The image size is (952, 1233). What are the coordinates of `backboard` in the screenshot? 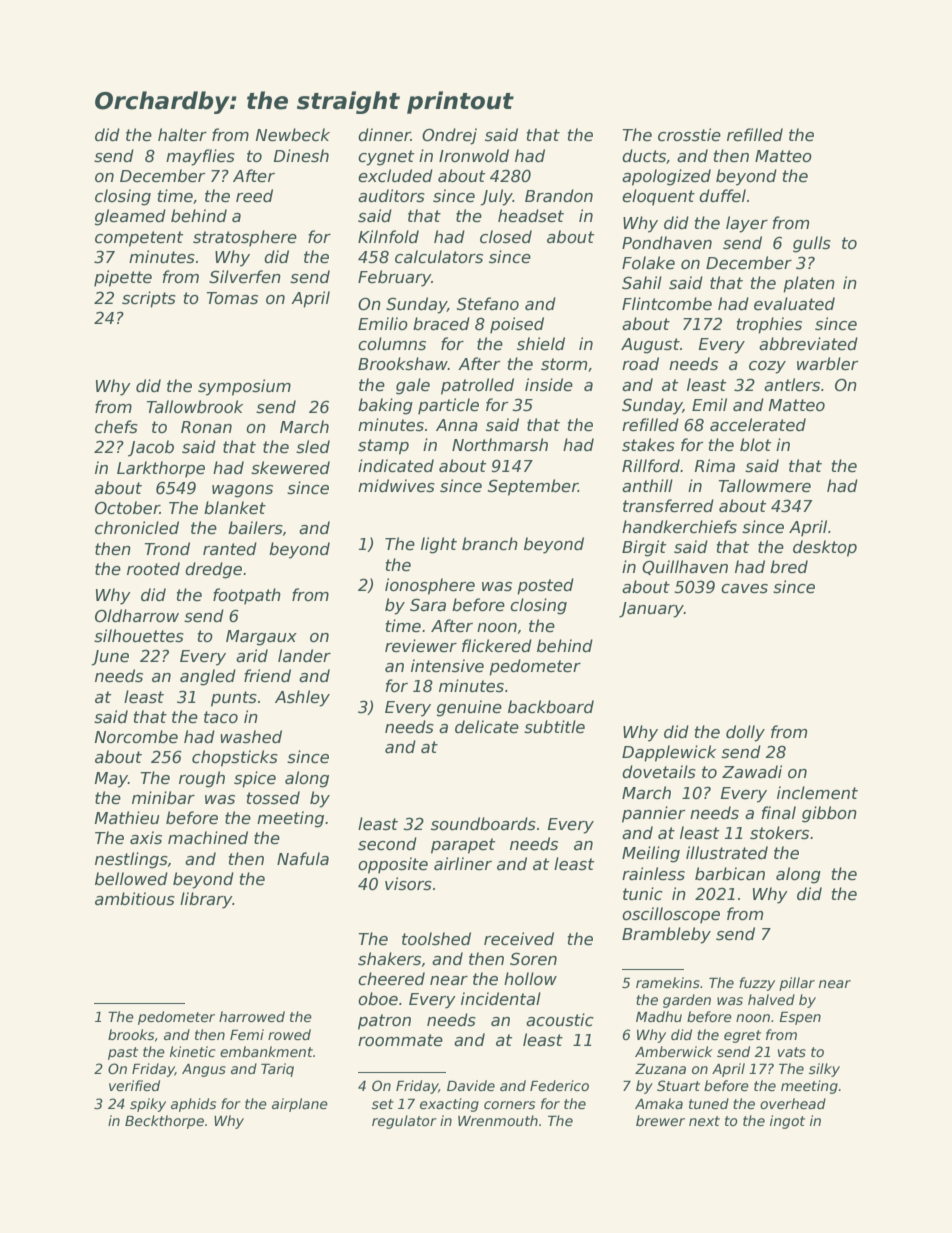 It's located at (551, 707).
